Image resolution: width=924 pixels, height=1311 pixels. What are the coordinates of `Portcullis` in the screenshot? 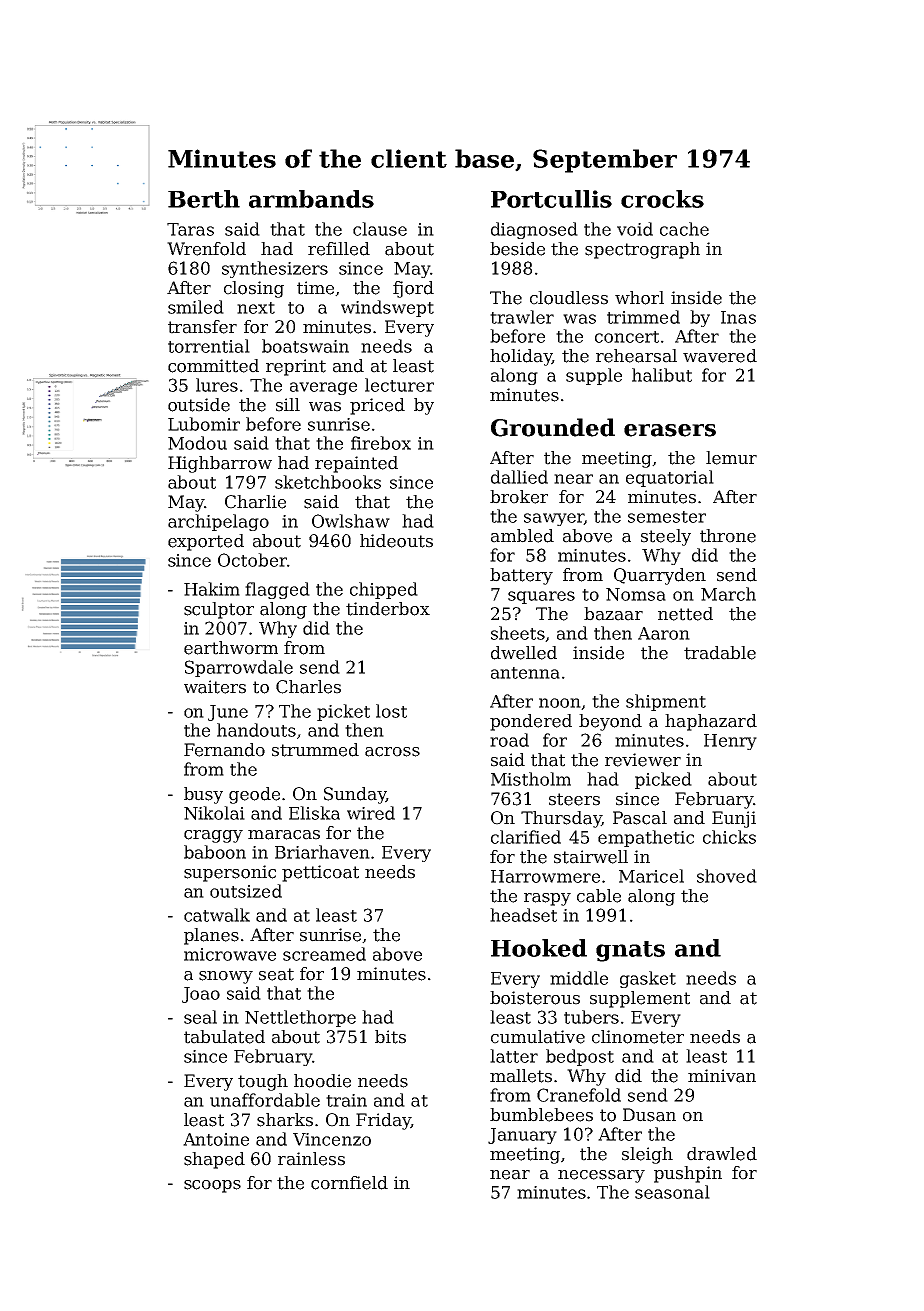 It's located at (551, 199).
